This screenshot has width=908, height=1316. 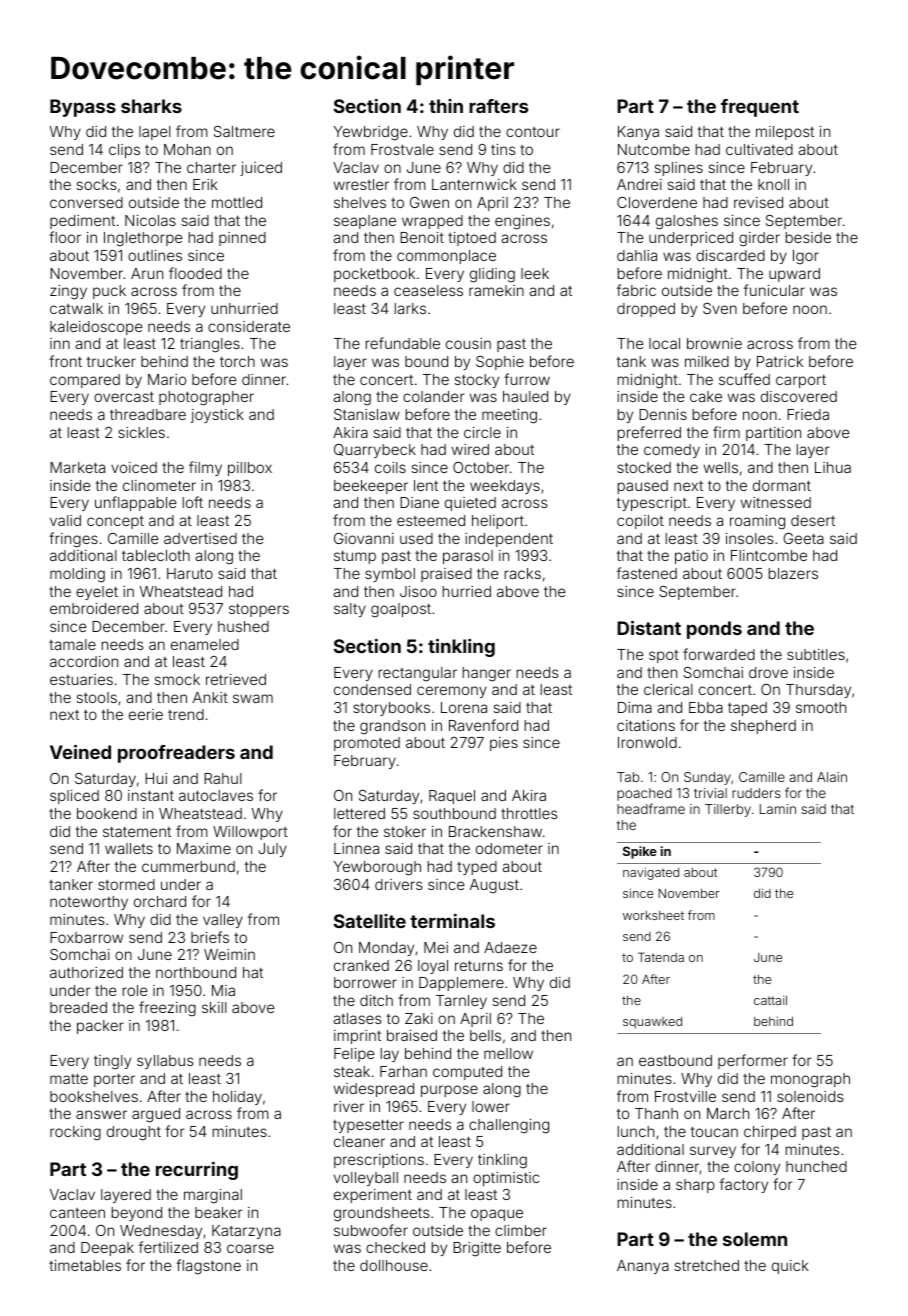 I want to click on beaker, so click(x=218, y=1212).
